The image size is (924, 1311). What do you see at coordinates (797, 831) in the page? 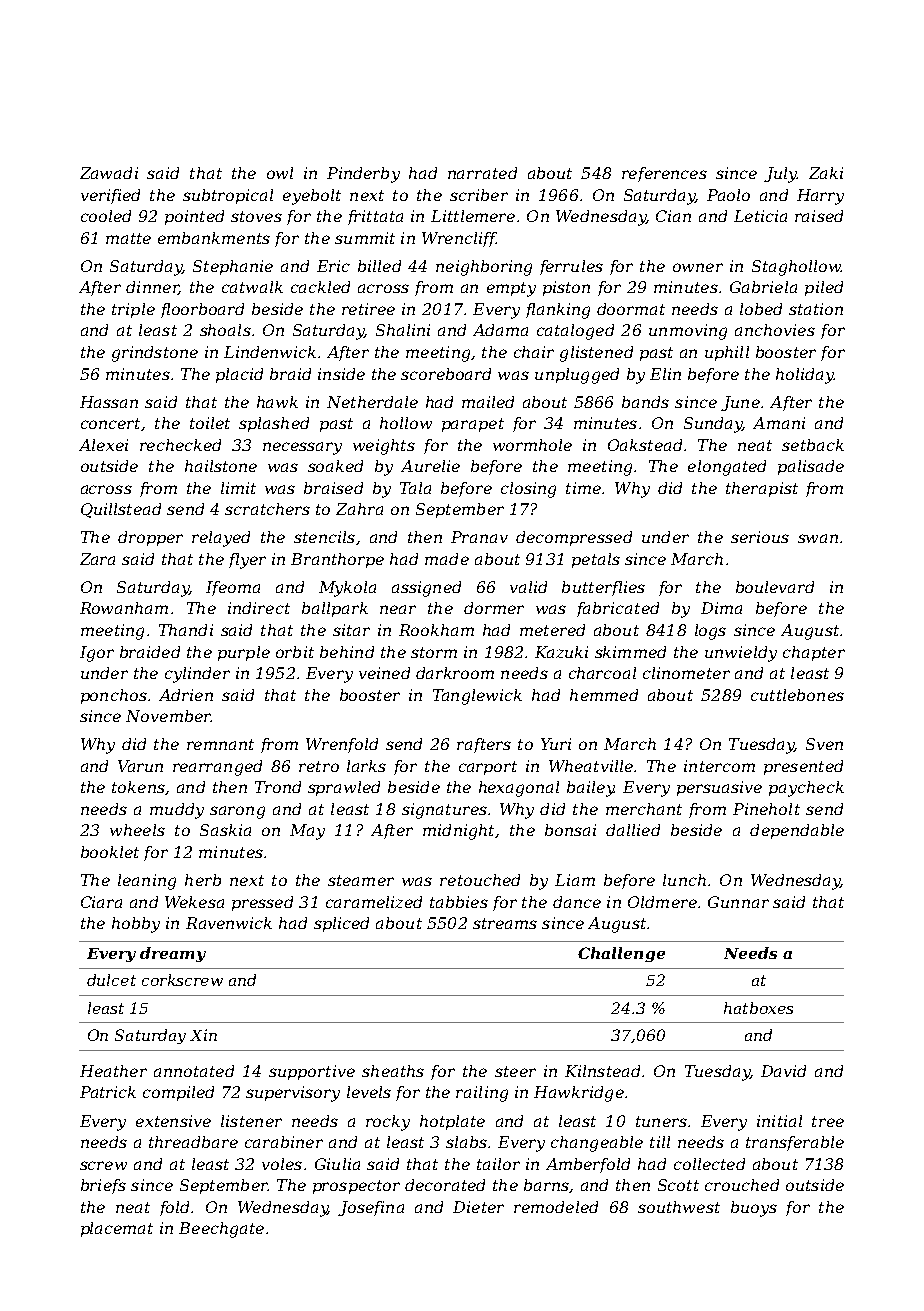
I see `dependable` at bounding box center [797, 831].
